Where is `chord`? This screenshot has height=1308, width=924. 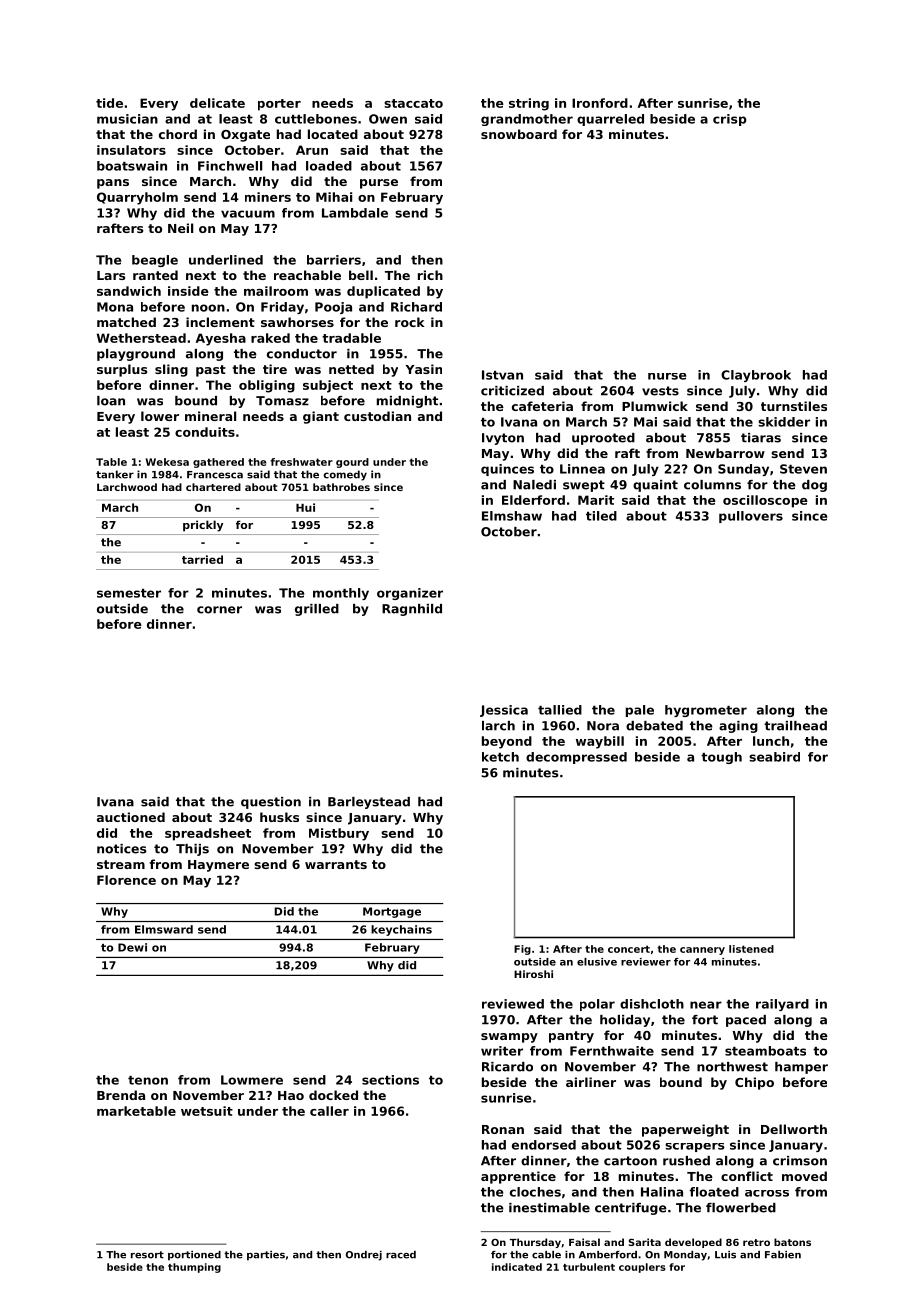
chord is located at coordinates (178, 134).
